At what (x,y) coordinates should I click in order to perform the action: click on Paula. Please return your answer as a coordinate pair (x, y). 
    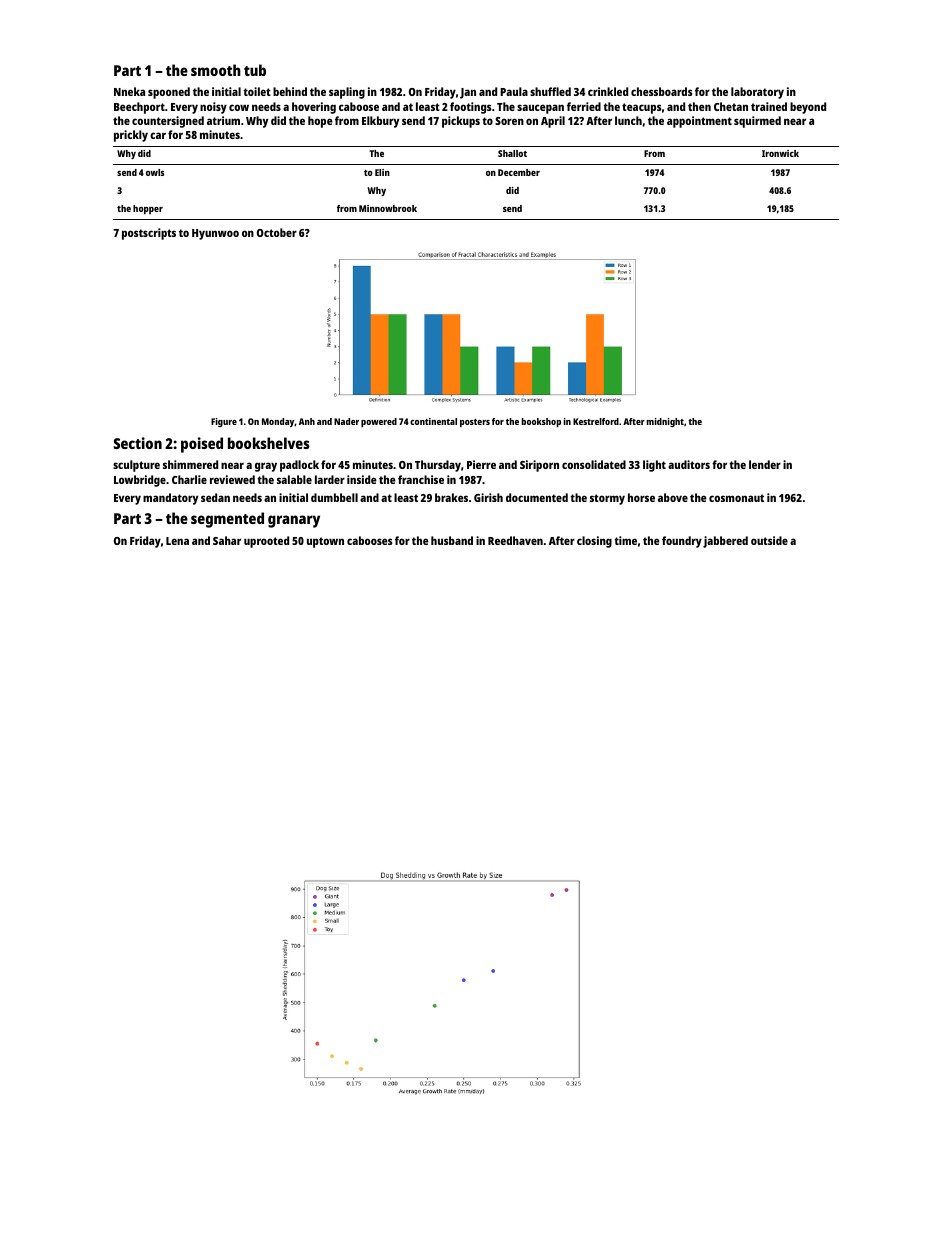
    Looking at the image, I should click on (514, 91).
